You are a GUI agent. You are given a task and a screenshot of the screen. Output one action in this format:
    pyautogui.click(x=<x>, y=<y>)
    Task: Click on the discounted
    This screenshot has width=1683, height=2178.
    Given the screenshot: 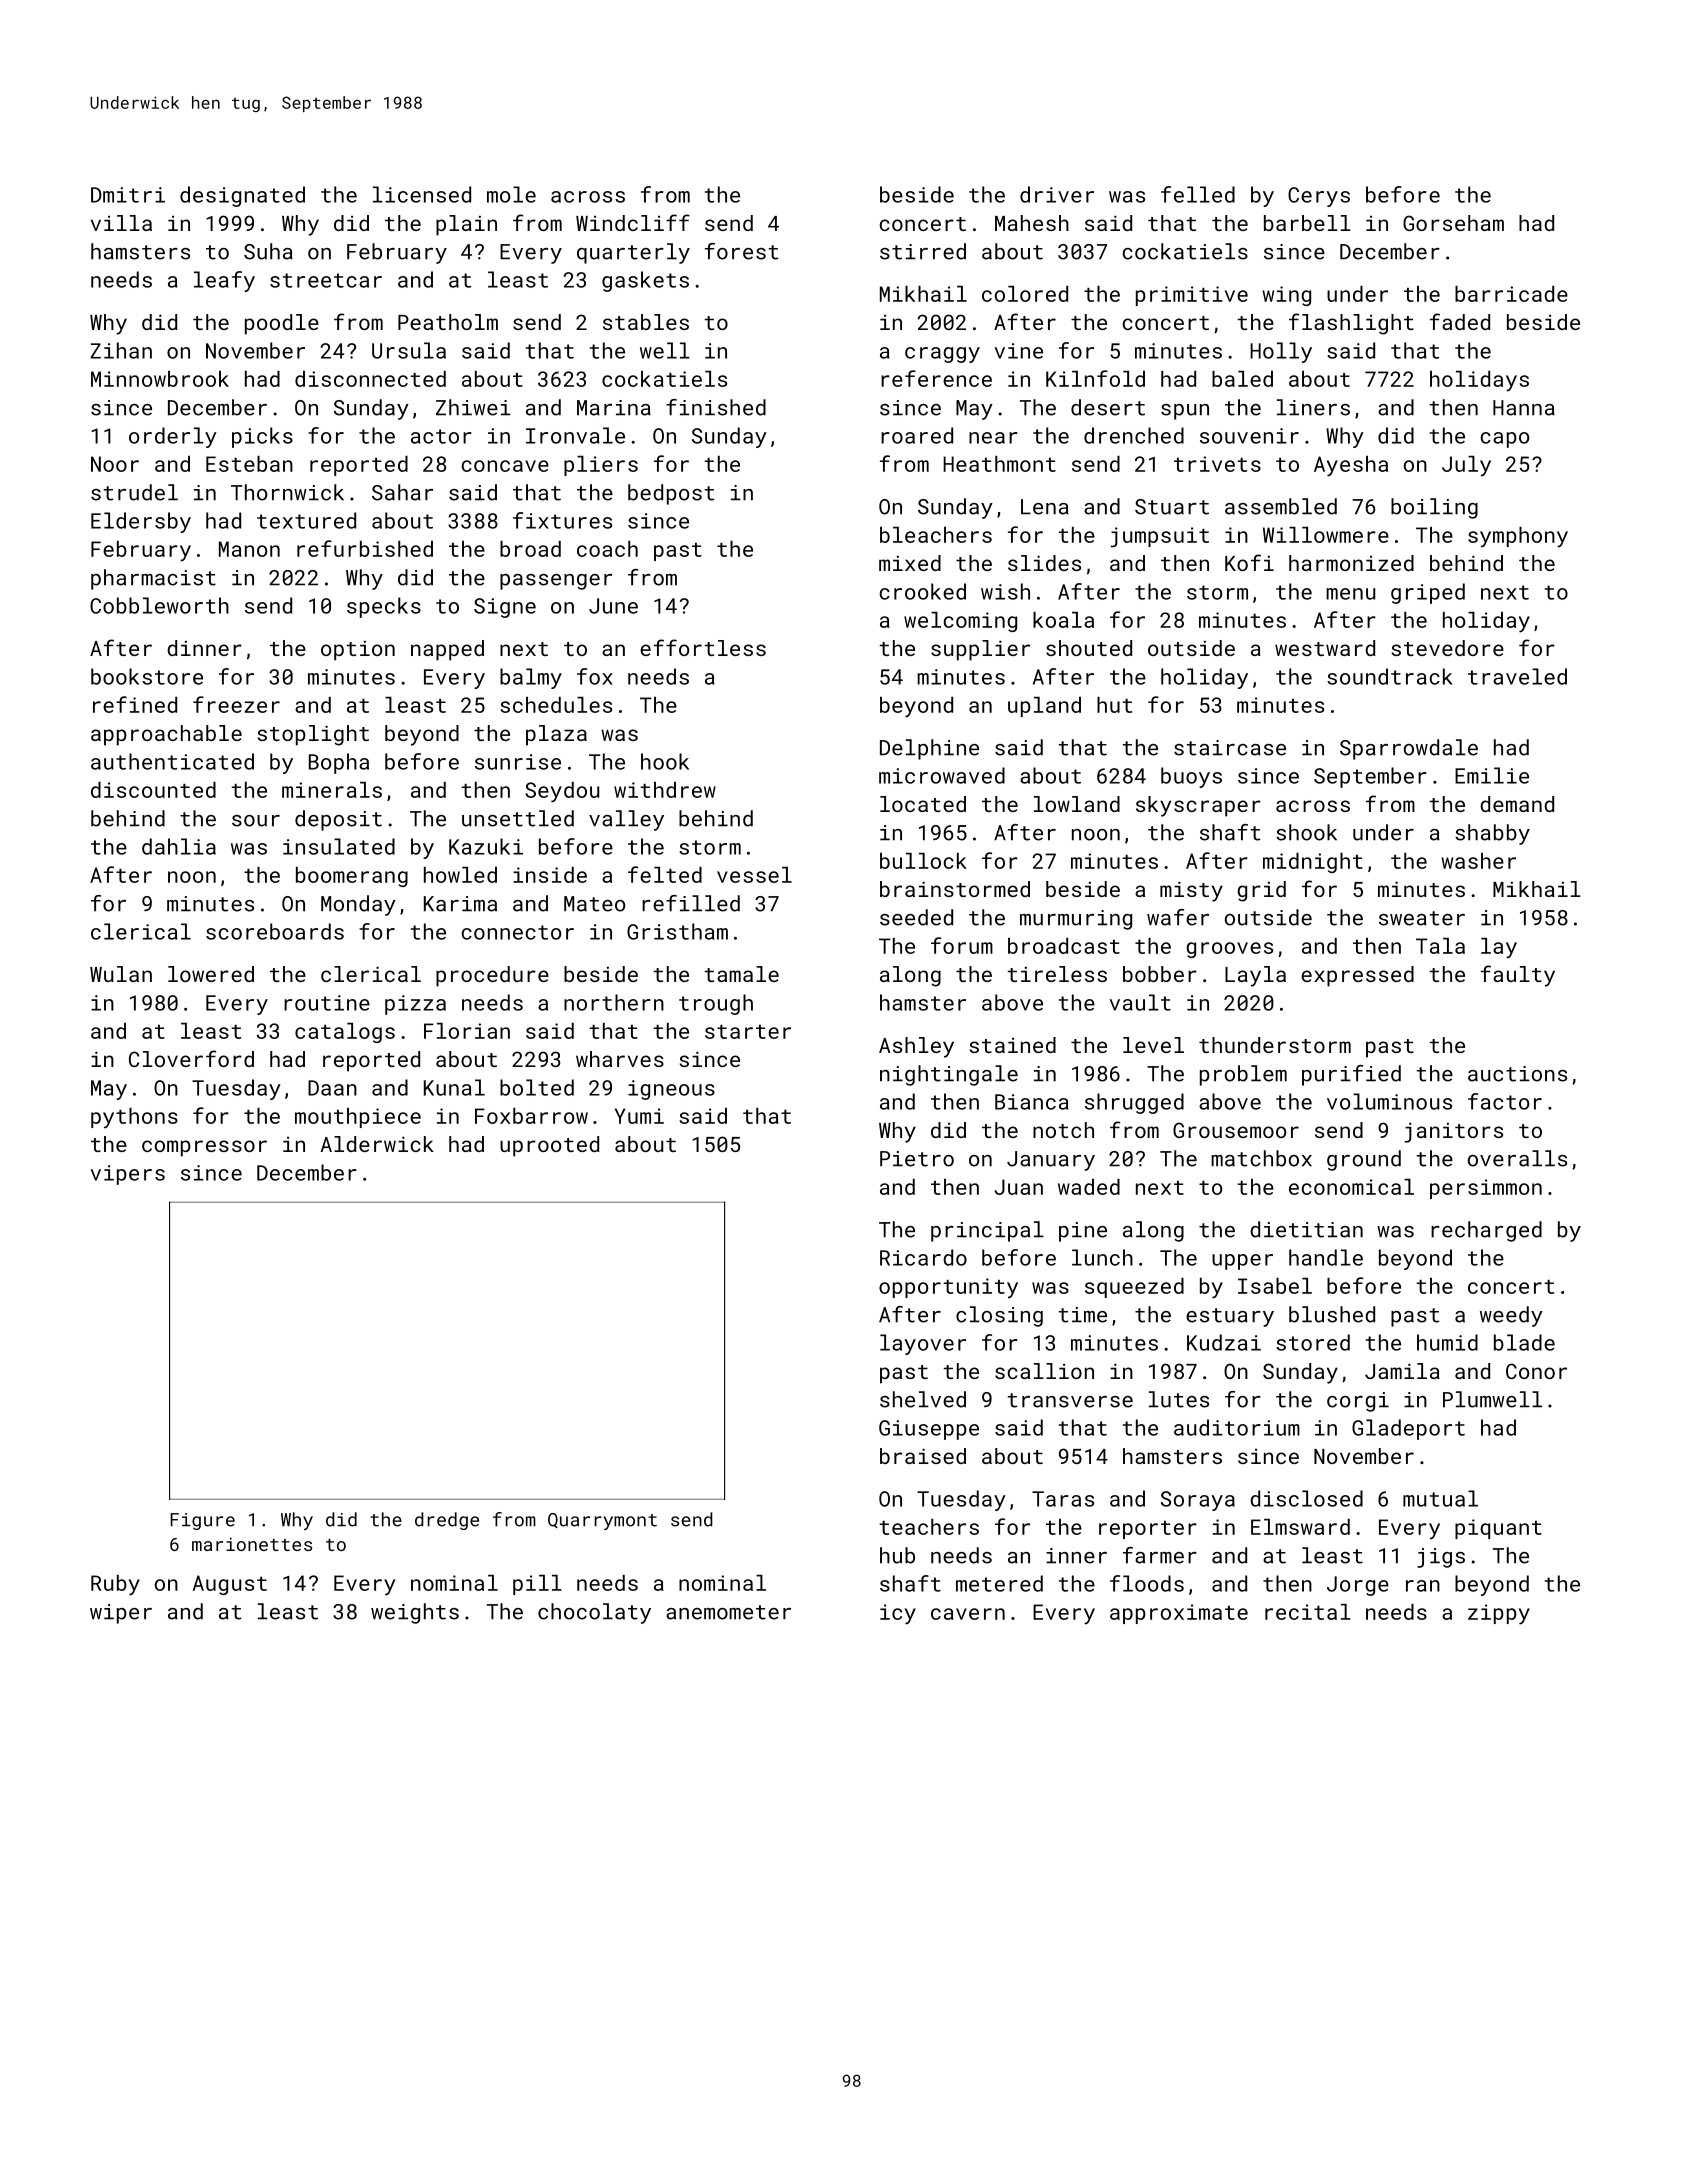 What is the action you would take?
    pyautogui.click(x=153, y=790)
